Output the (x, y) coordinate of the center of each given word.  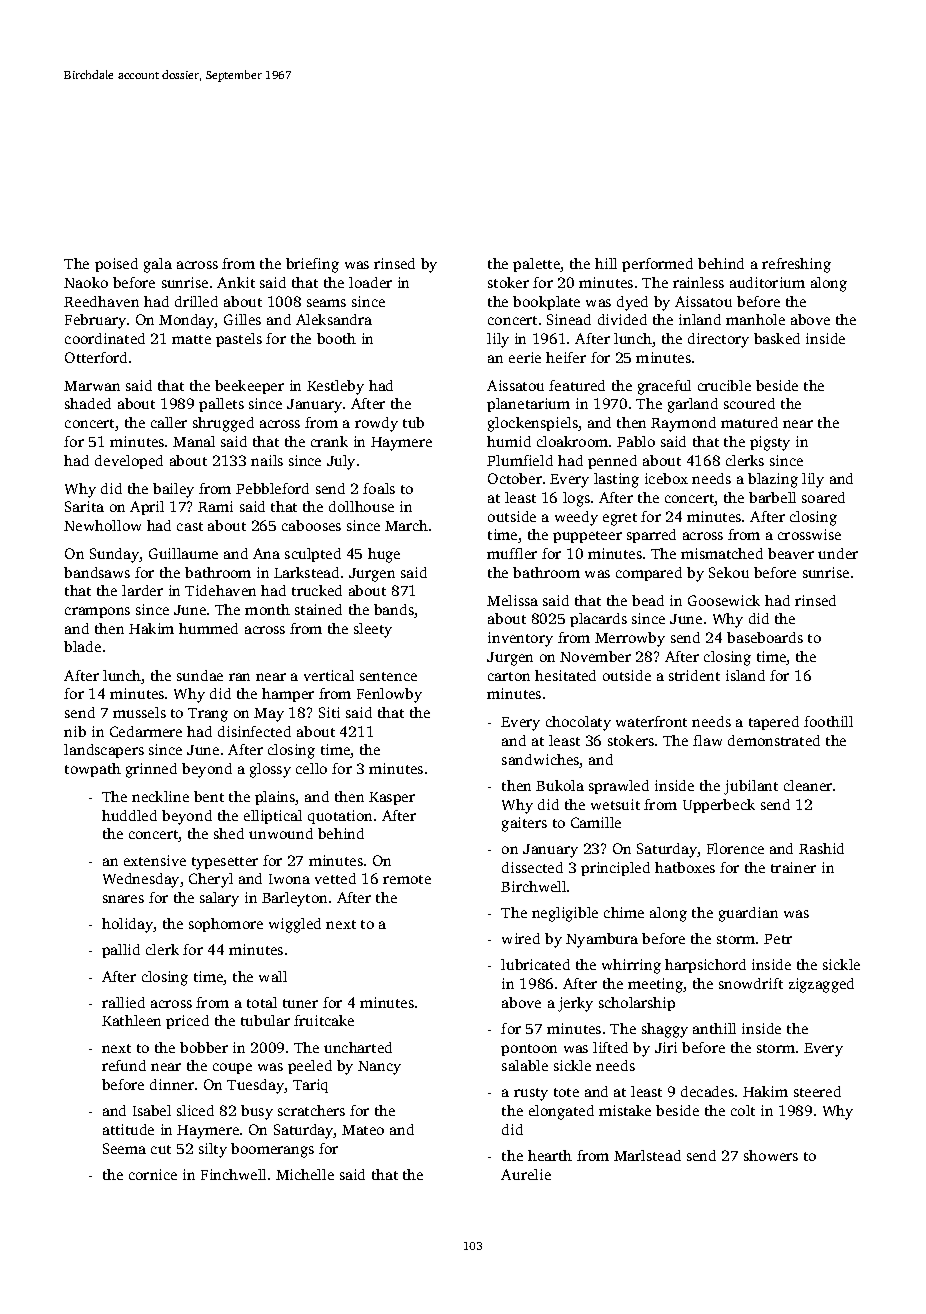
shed (229, 833)
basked (777, 338)
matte (191, 339)
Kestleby (335, 387)
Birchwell (533, 886)
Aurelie (526, 1174)
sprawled (619, 787)
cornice (153, 1174)
